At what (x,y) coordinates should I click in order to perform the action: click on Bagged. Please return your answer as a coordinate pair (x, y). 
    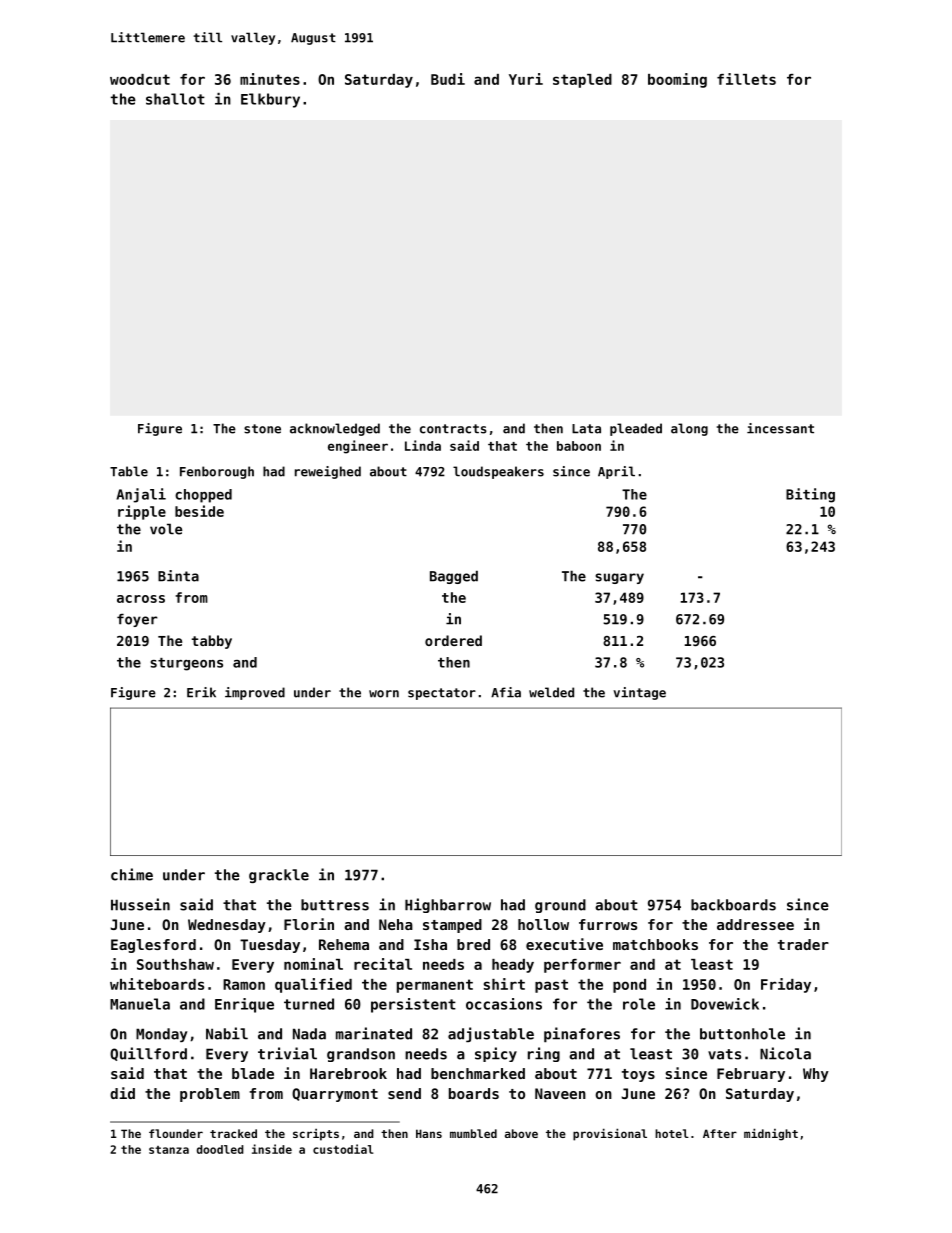
    Looking at the image, I should click on (454, 577).
